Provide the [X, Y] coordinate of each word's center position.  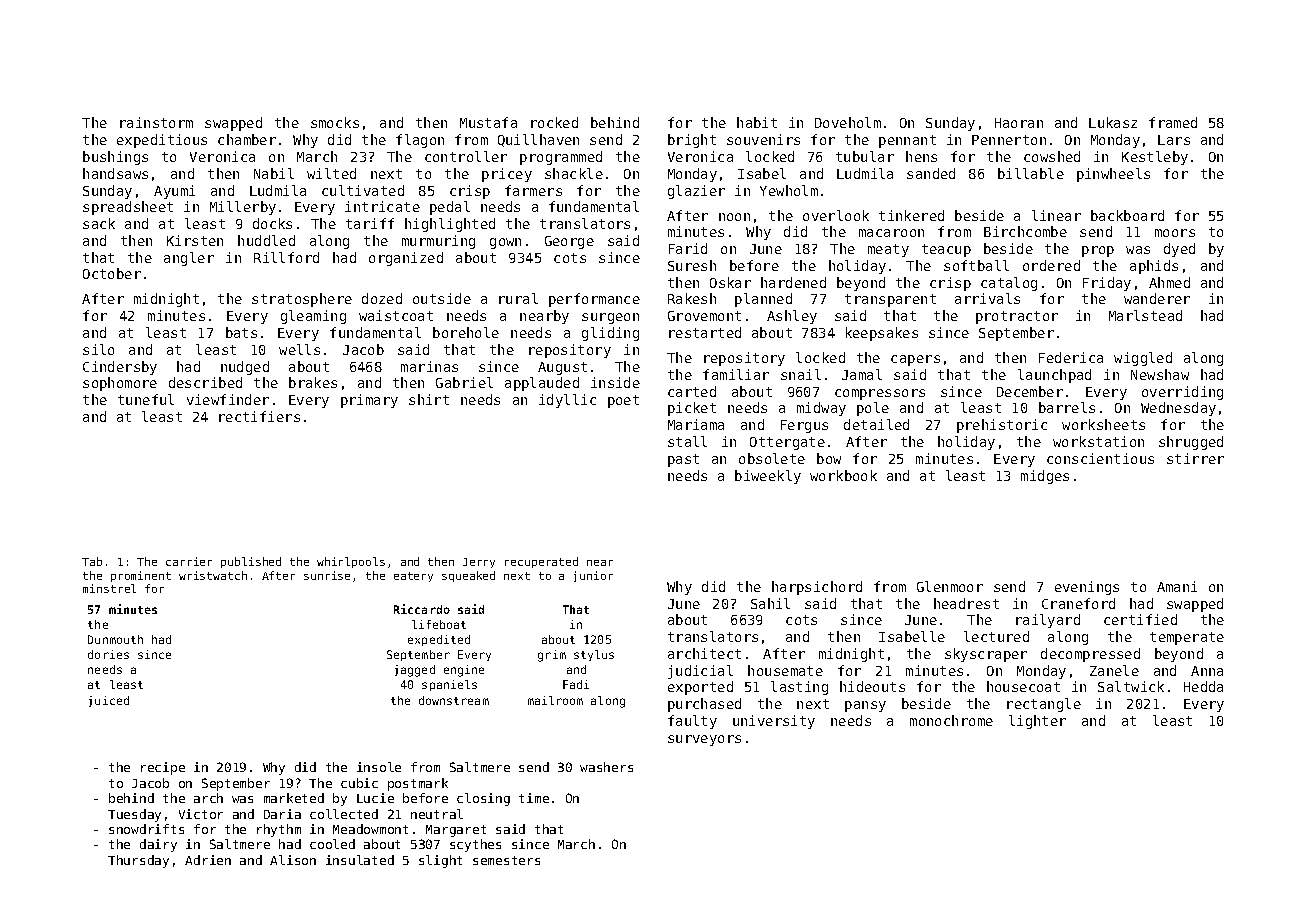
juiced [109, 701]
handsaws [115, 173]
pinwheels [1113, 175]
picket [692, 409]
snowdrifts [146, 829]
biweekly [768, 477]
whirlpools [351, 562]
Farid [688, 248]
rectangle [1044, 705]
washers [606, 767]
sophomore [120, 384]
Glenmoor [950, 586]
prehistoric [1002, 426]
